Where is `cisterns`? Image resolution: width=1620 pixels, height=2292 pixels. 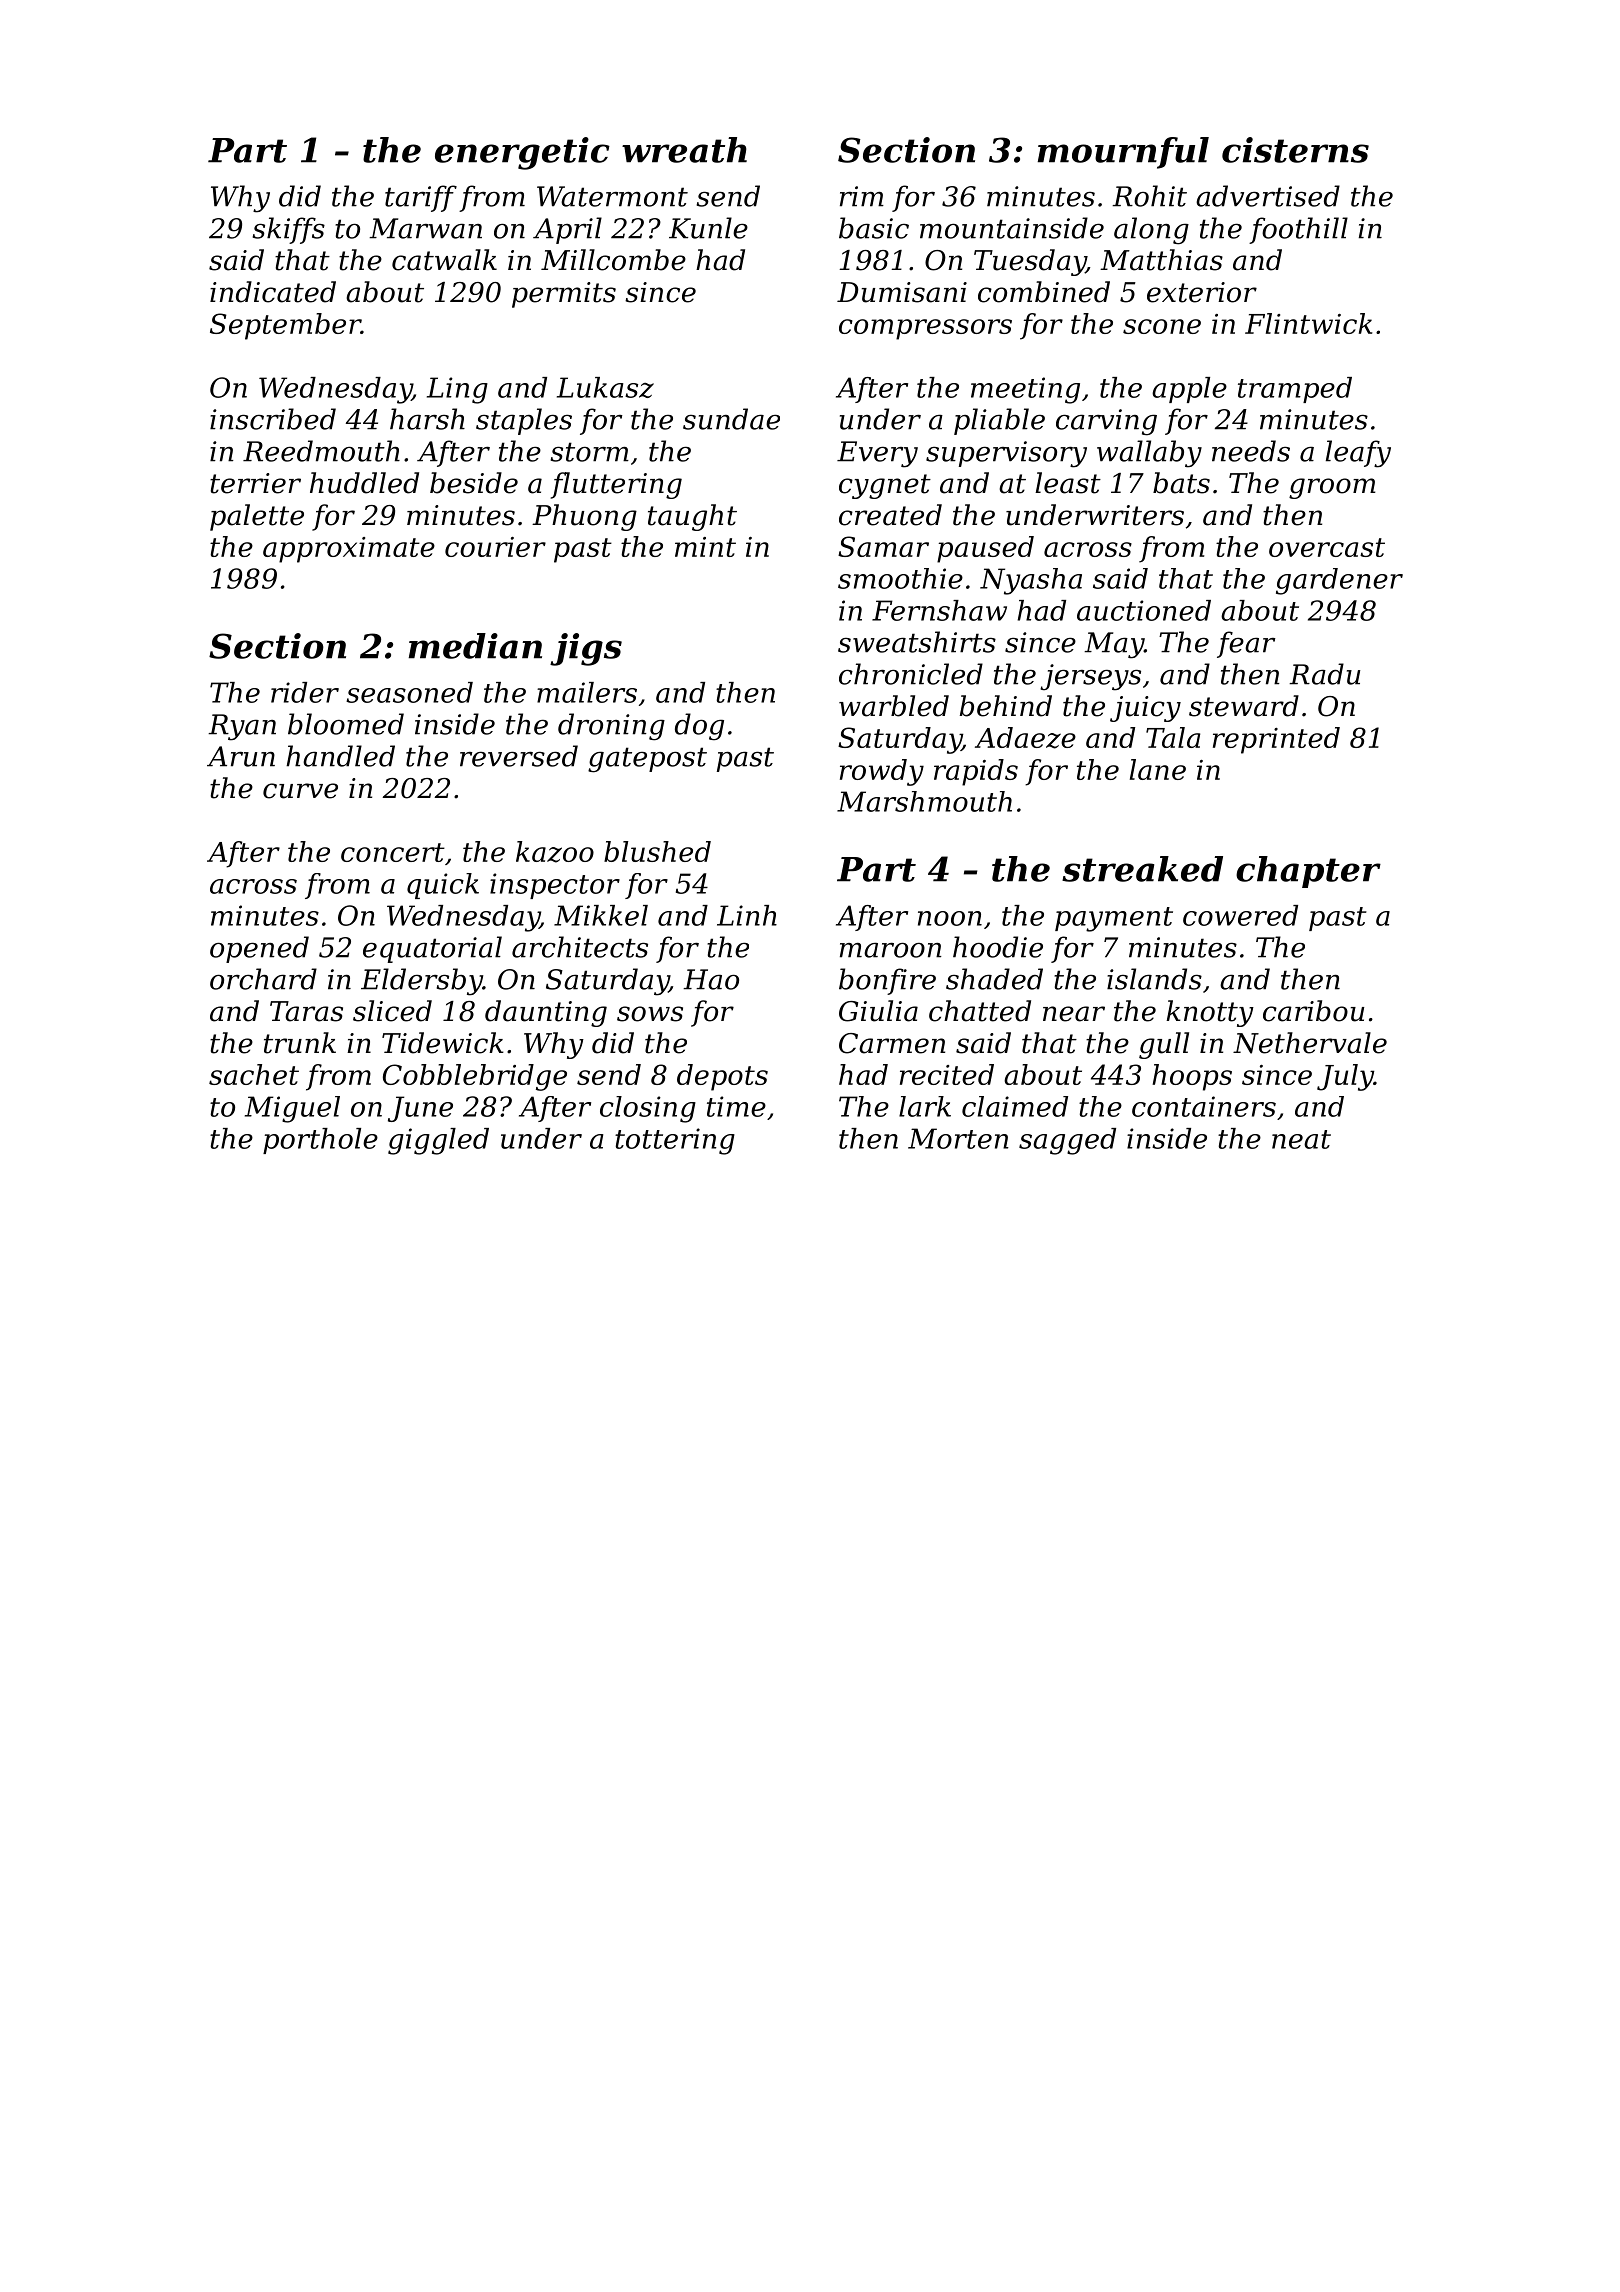 cisterns is located at coordinates (1295, 150).
